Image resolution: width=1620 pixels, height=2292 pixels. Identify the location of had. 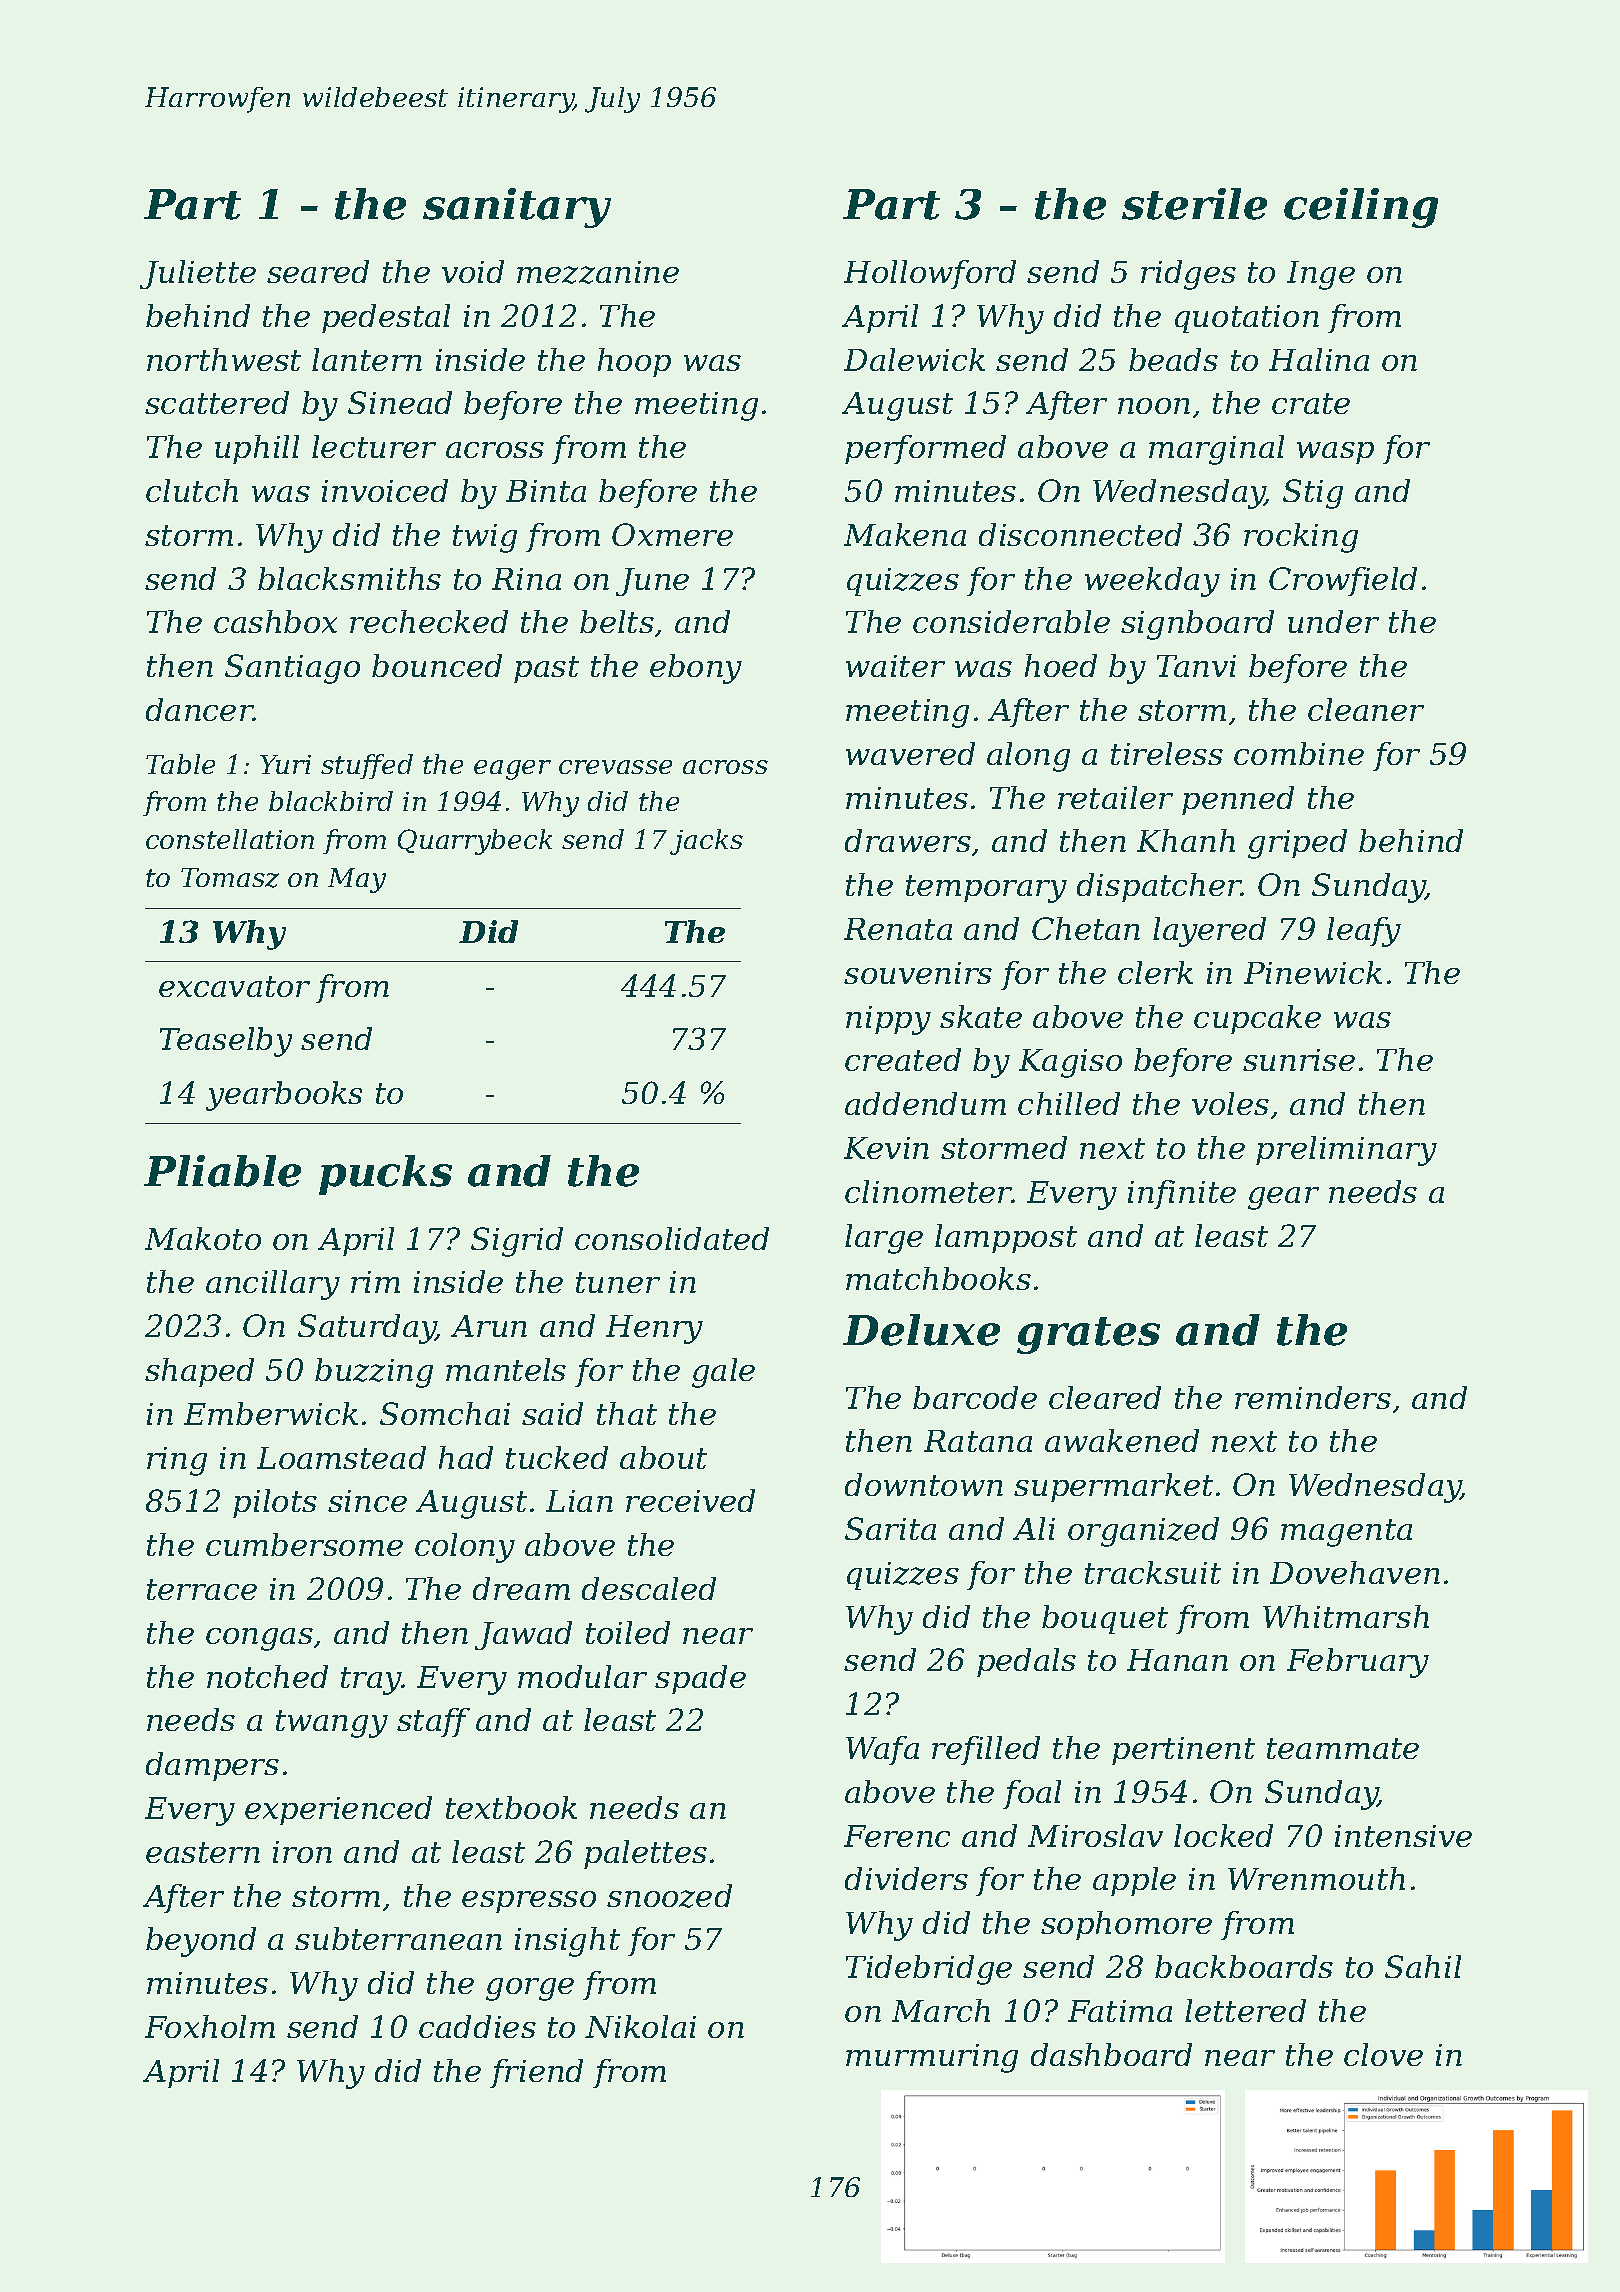
(466, 1457).
